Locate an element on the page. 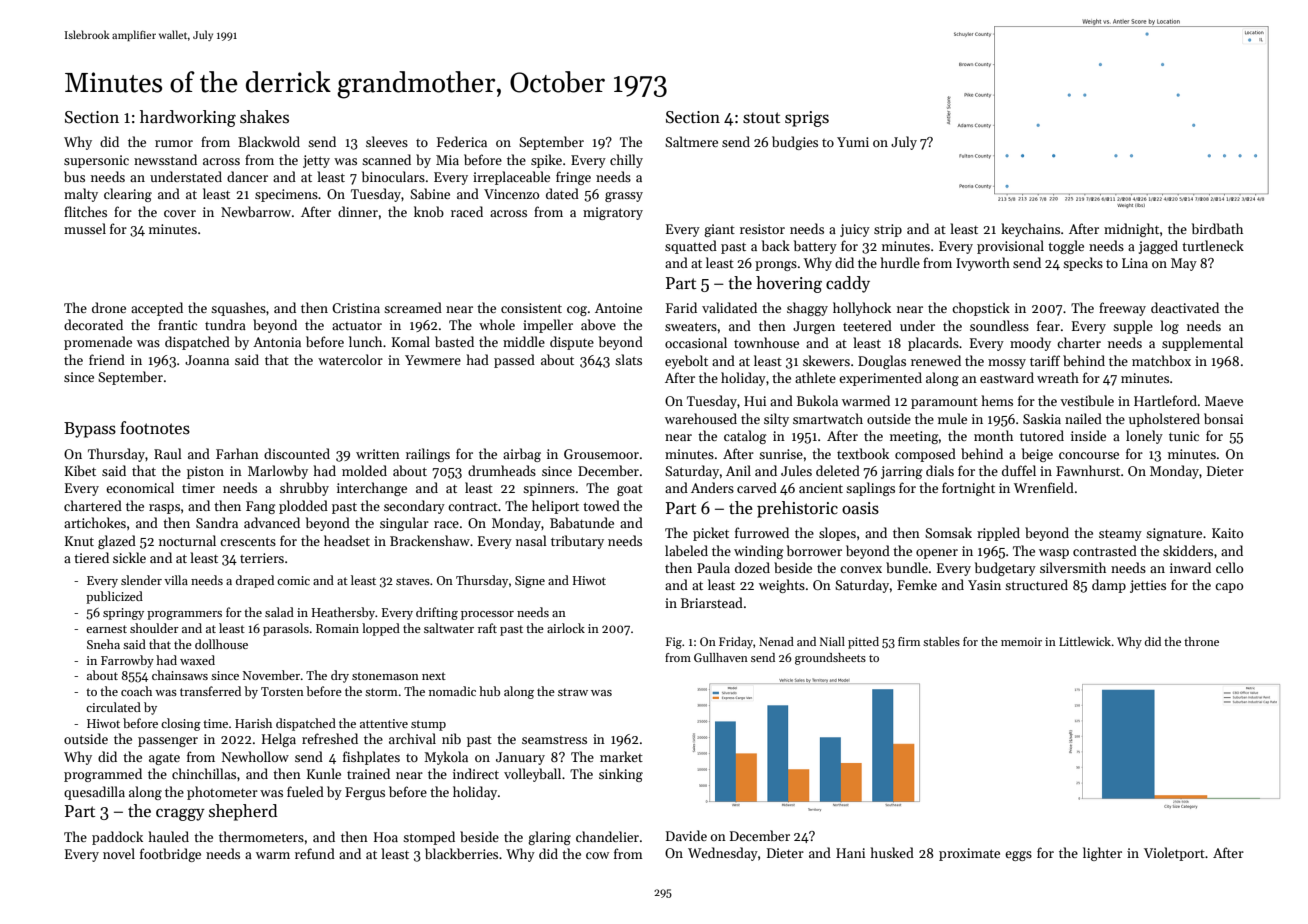 Image resolution: width=1308 pixels, height=924 pixels. sprigs is located at coordinates (807, 119).
